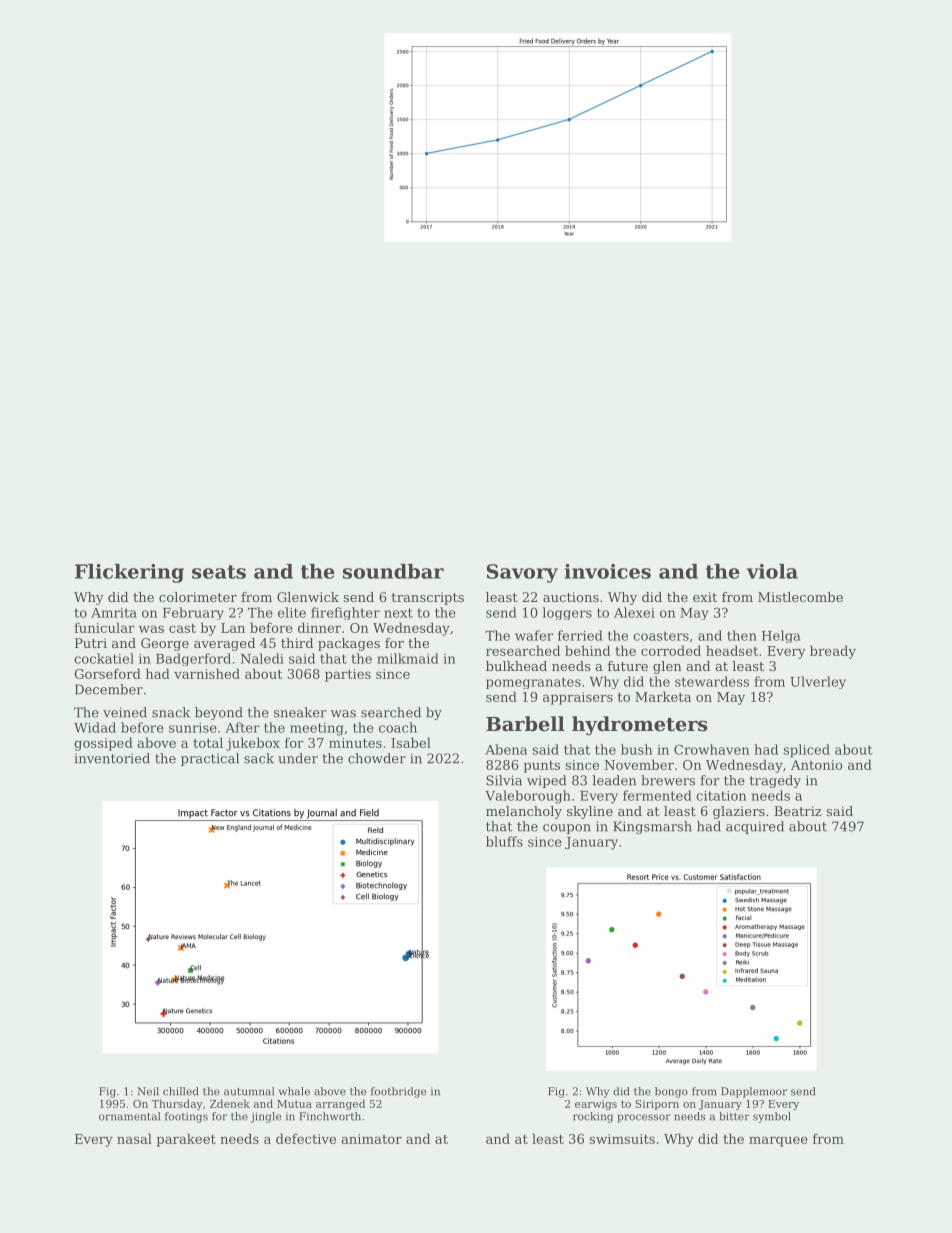 This page has height=1233, width=952. I want to click on Ulverley, so click(818, 682).
